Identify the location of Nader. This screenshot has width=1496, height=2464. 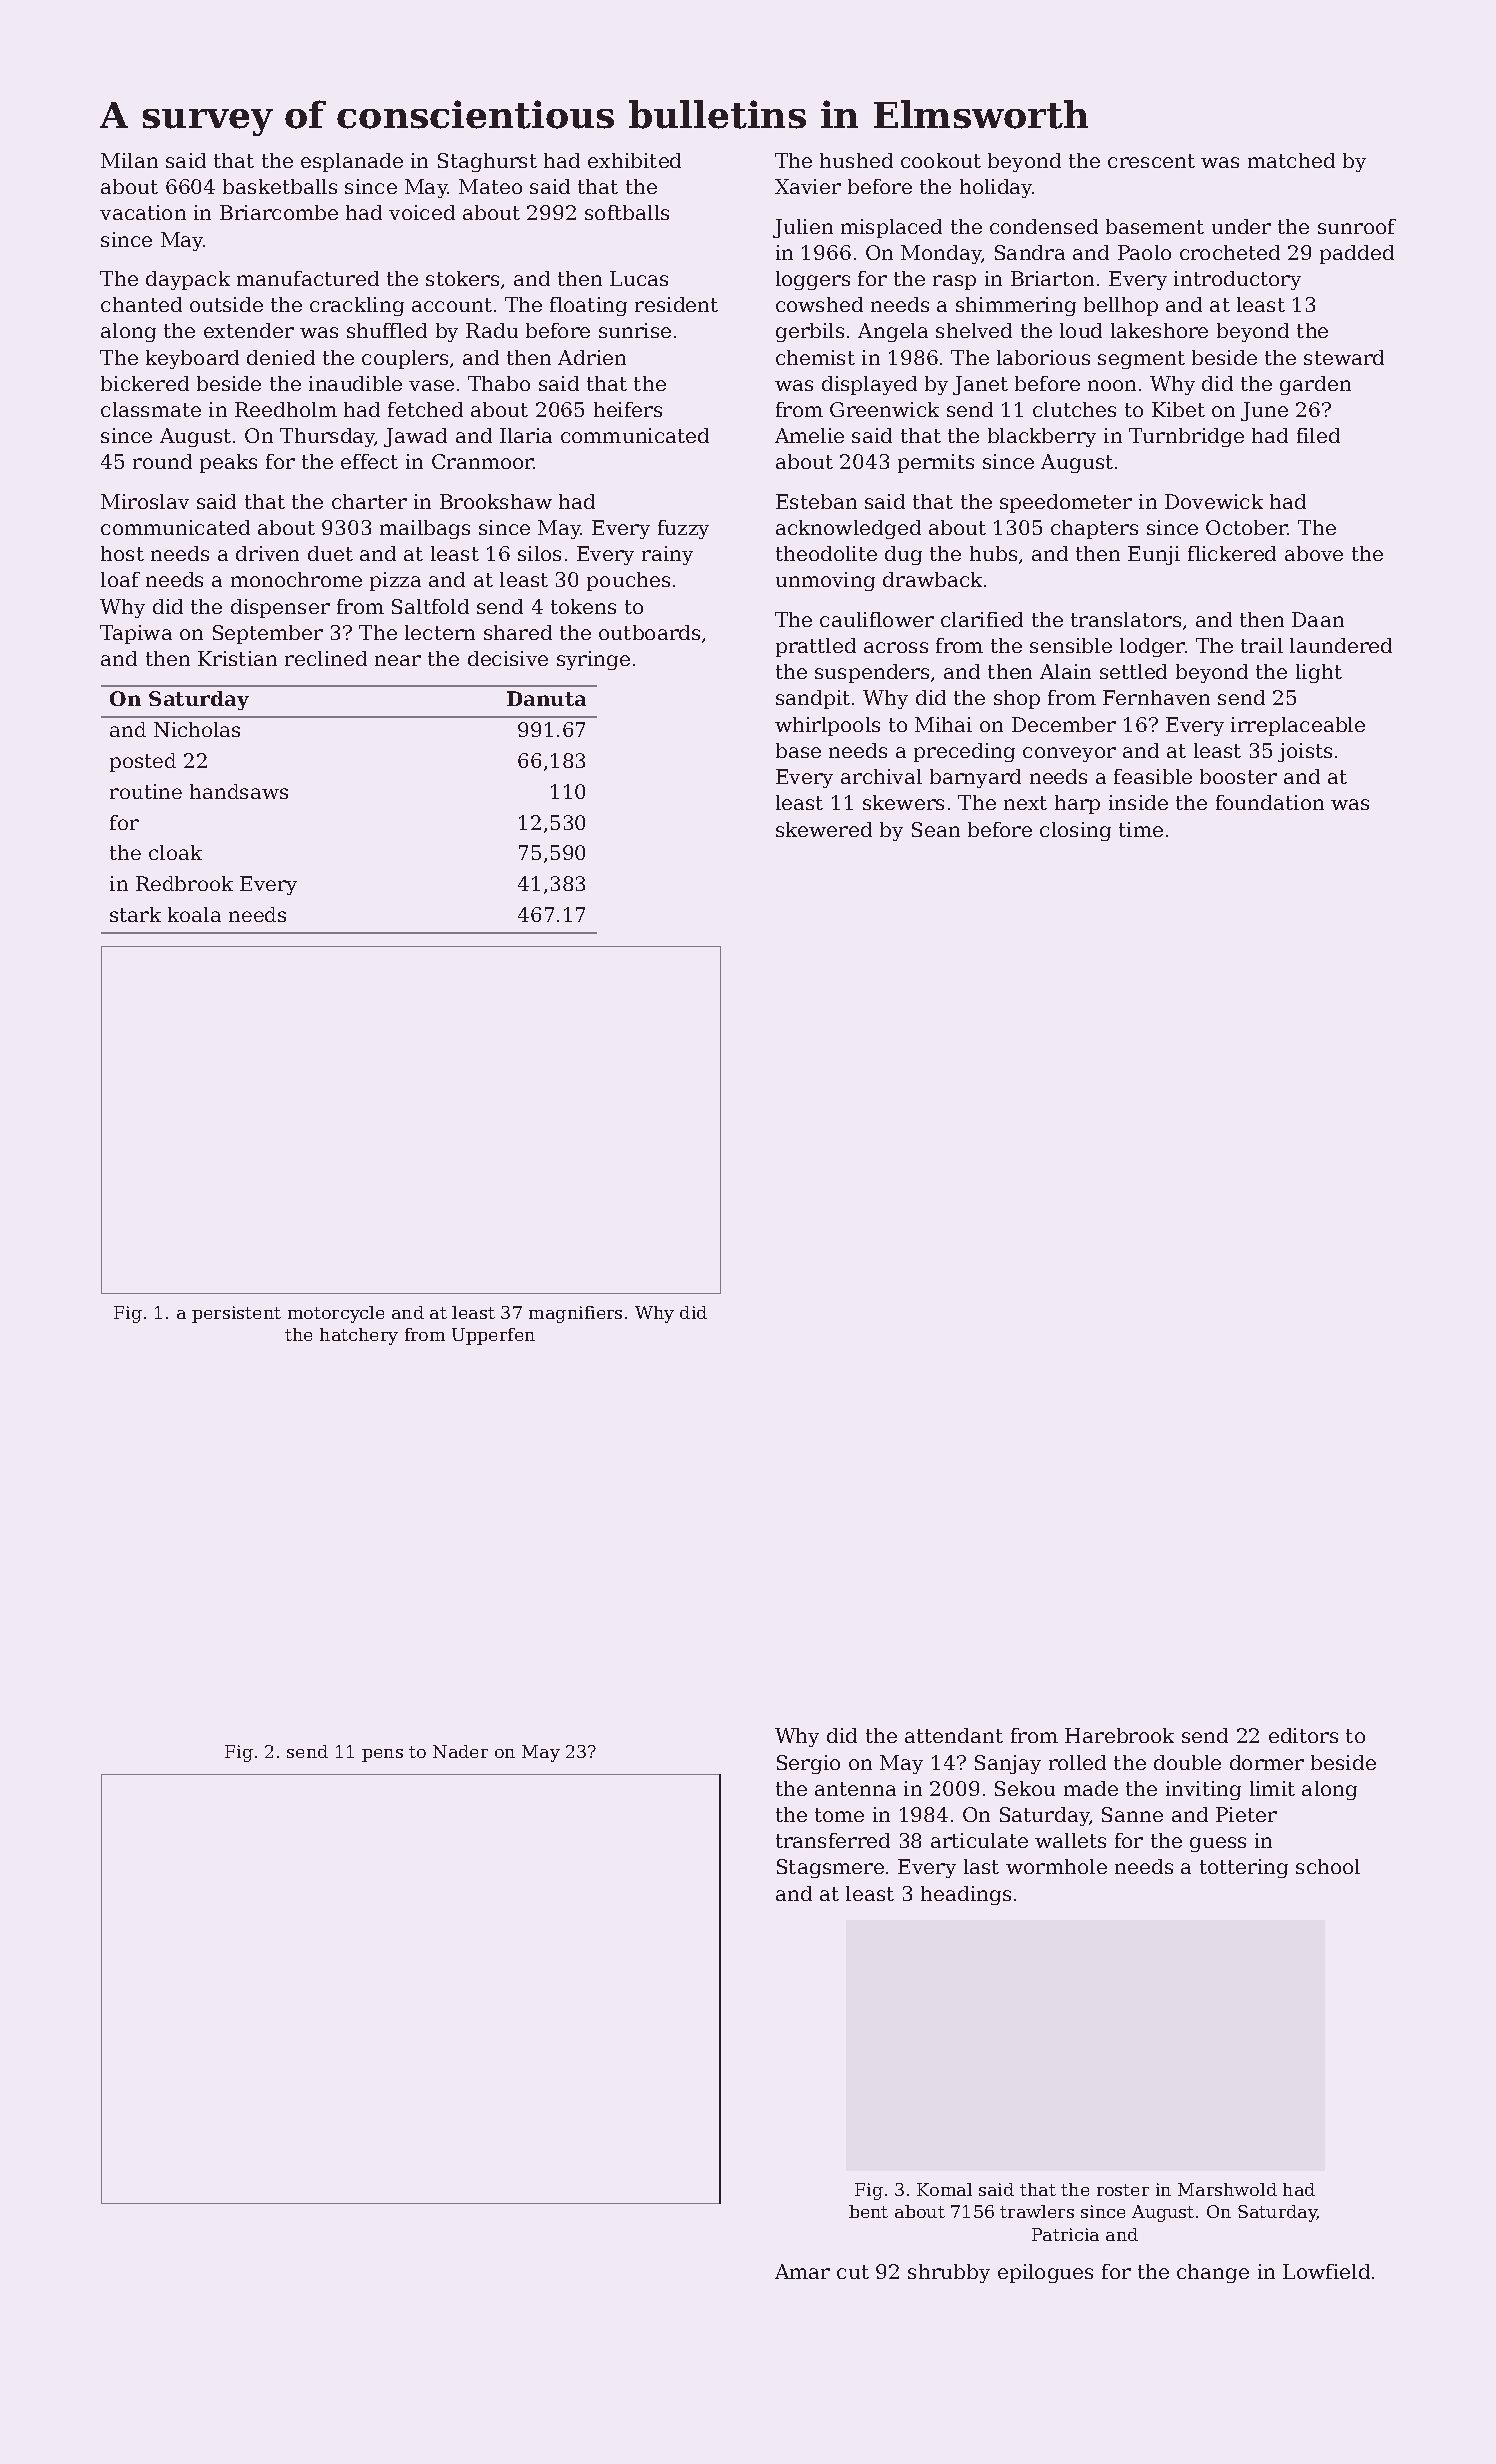
(460, 1751).
